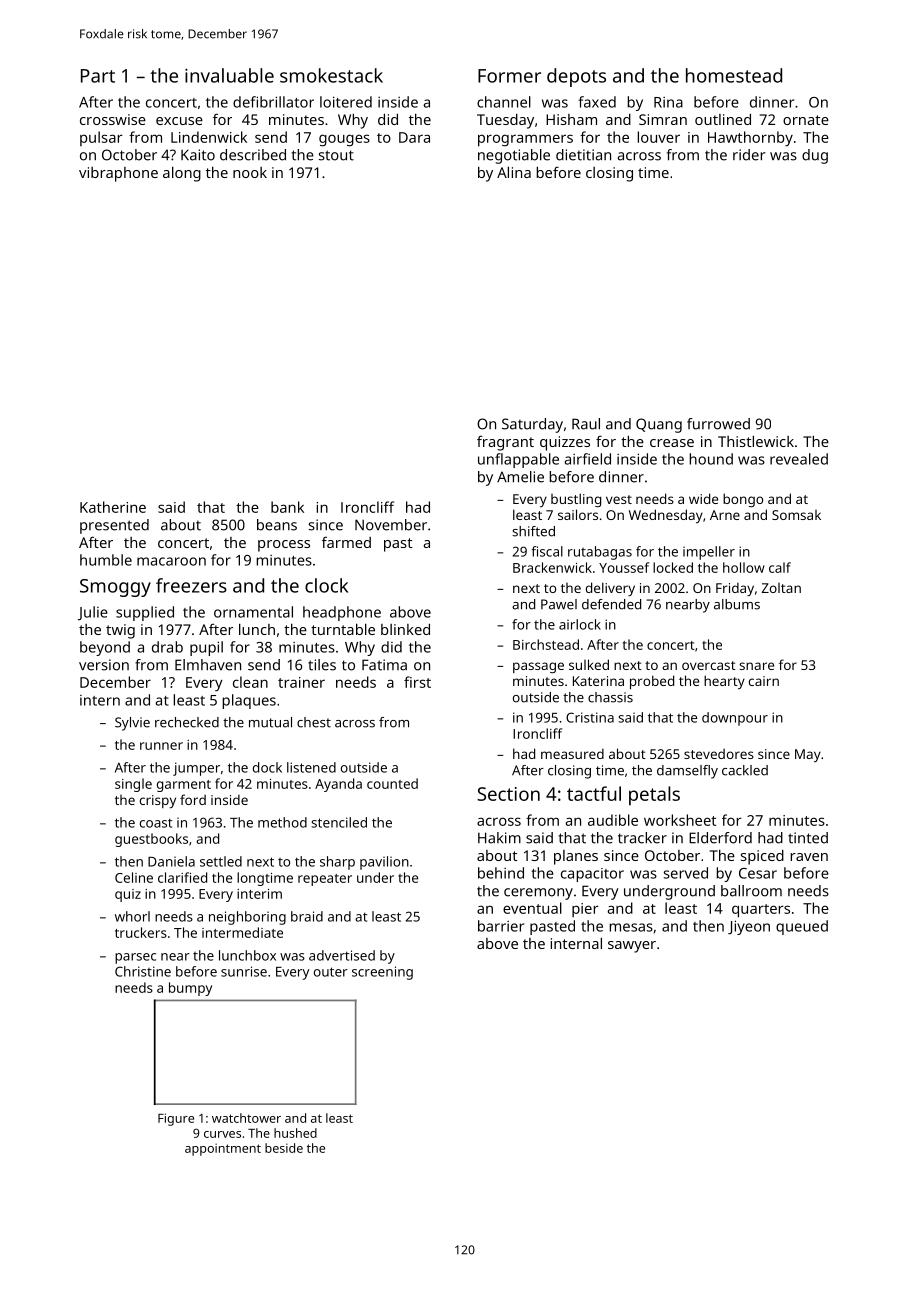 This screenshot has height=1316, width=908. What do you see at coordinates (277, 525) in the screenshot?
I see `beans` at bounding box center [277, 525].
